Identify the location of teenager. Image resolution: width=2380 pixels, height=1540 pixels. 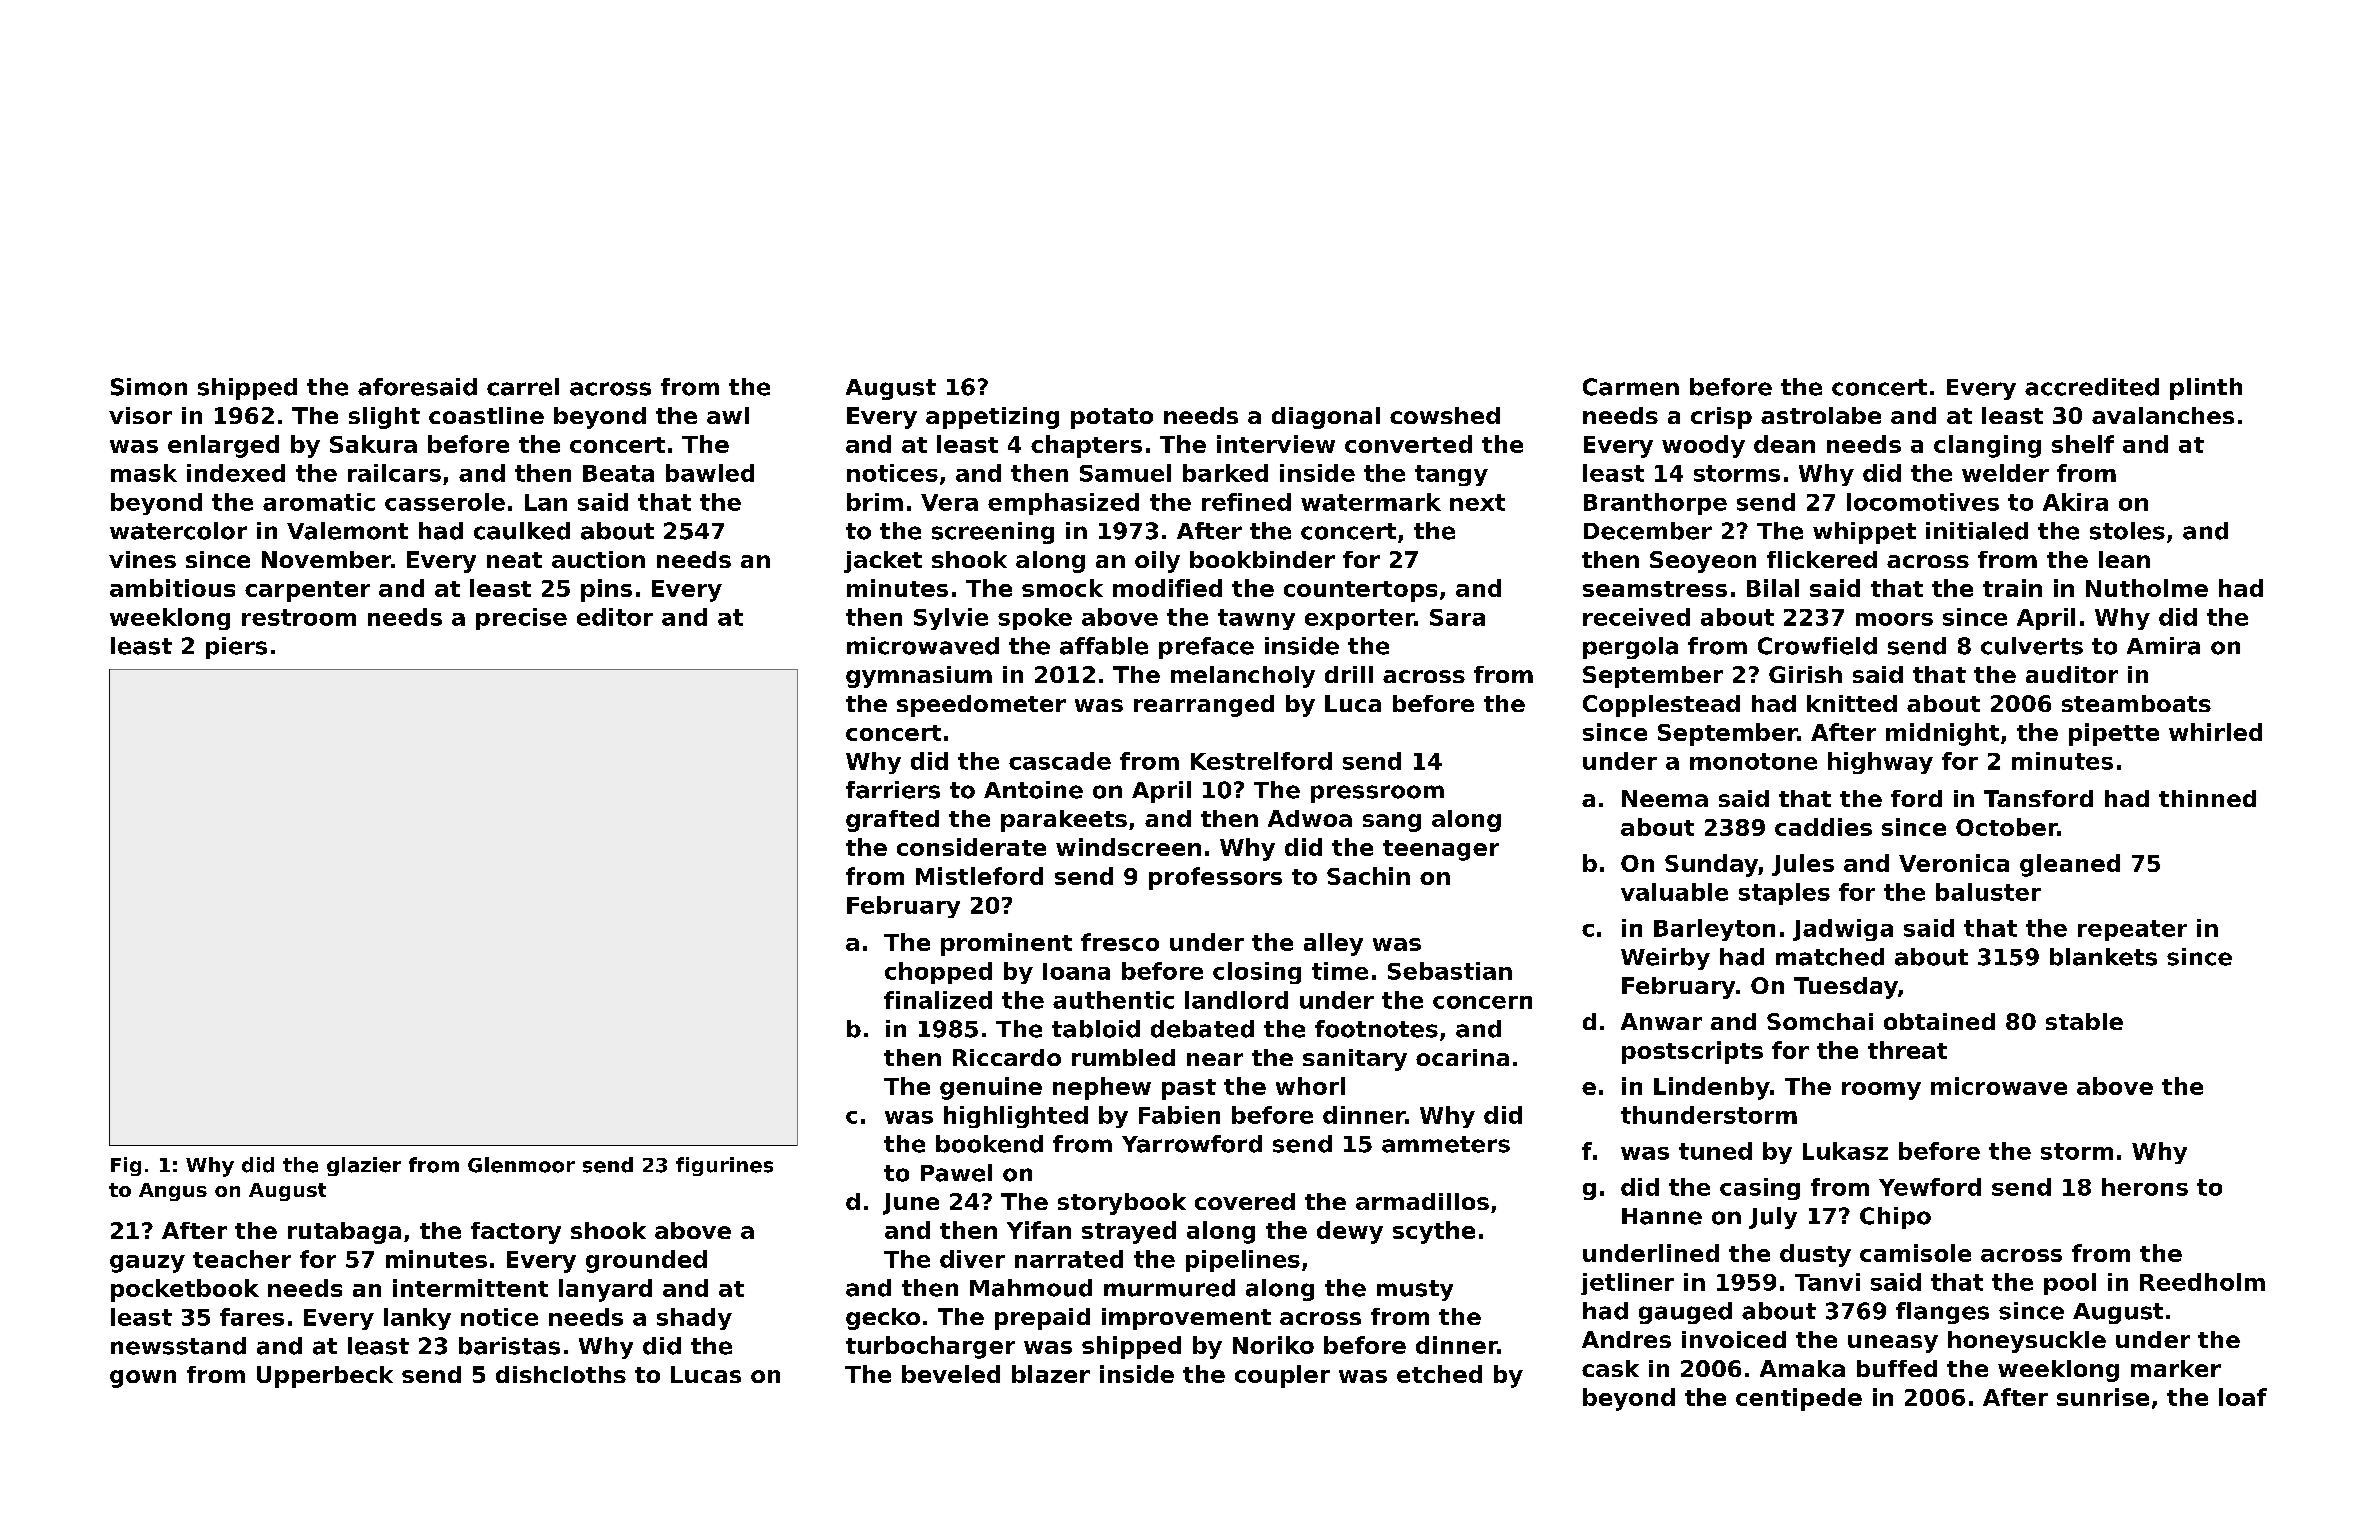
(1441, 850).
